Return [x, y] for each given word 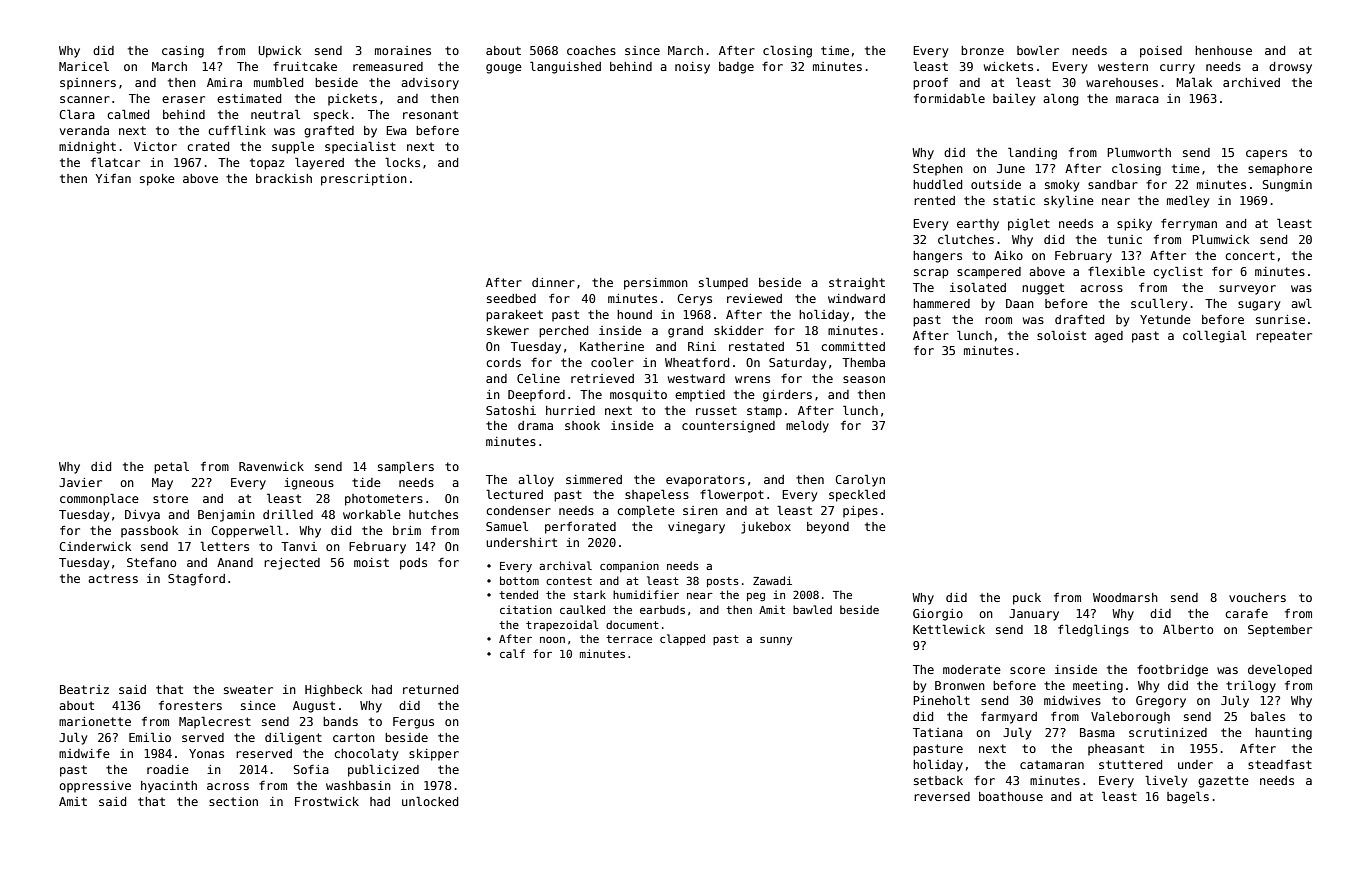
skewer [508, 330]
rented [934, 200]
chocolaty [366, 755]
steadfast [1280, 764]
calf [512, 653]
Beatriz [84, 689]
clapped [682, 639]
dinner [553, 282]
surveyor [1247, 290]
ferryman [1189, 225]
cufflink [237, 130]
